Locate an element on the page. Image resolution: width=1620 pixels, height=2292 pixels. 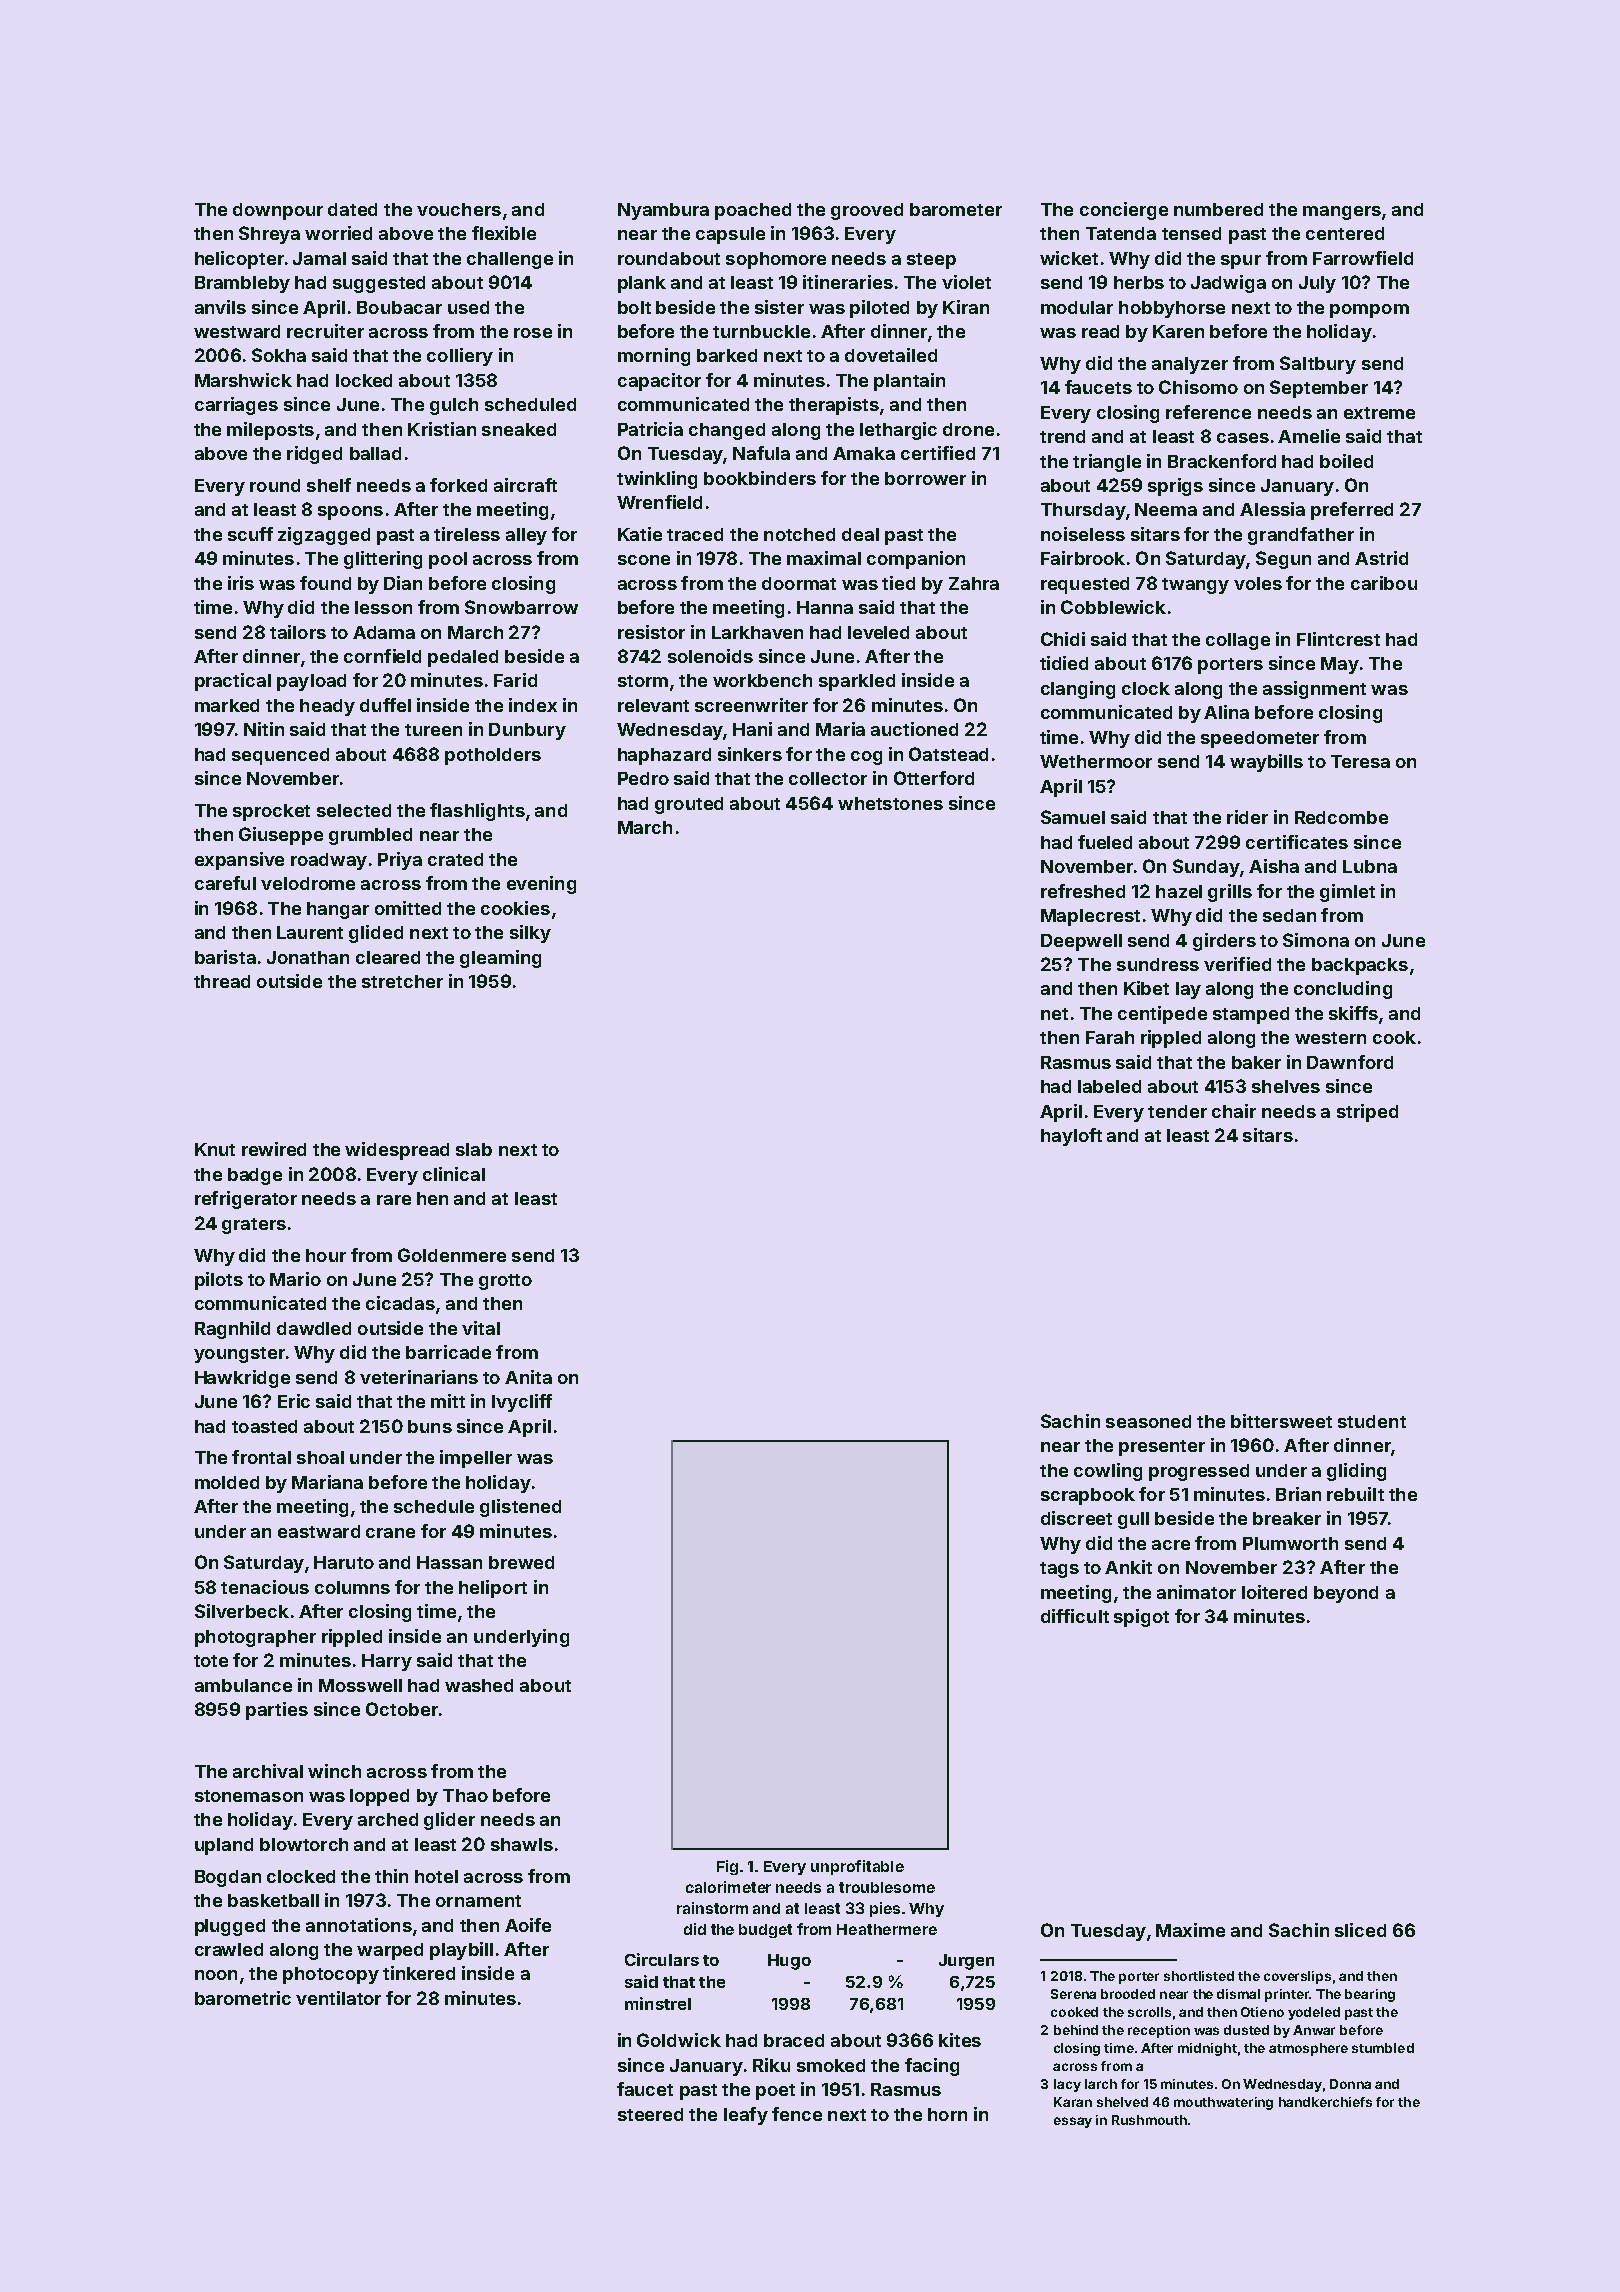
sundress is located at coordinates (1158, 964).
